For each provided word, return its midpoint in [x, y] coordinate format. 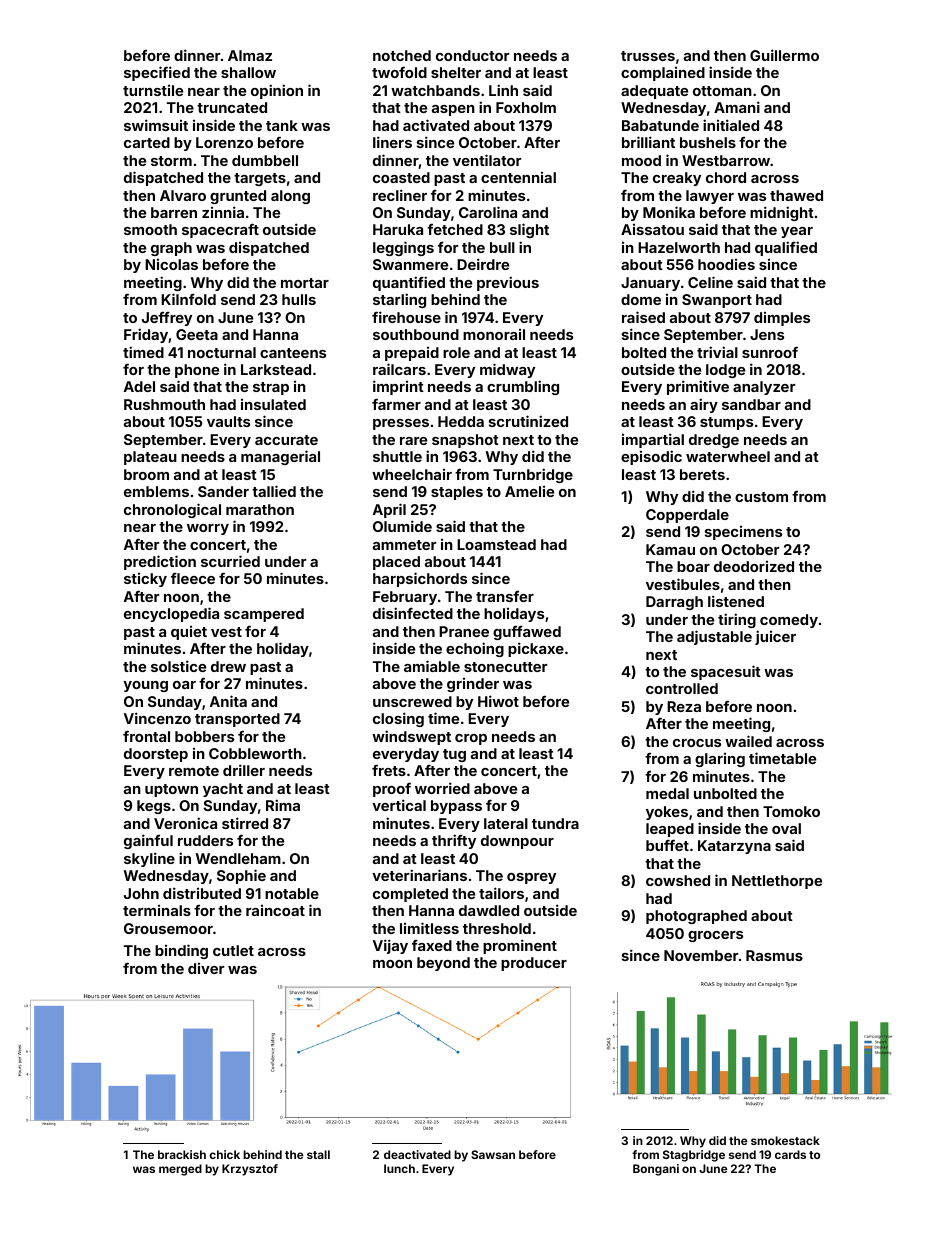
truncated [232, 107]
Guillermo [784, 55]
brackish [182, 1154]
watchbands [435, 90]
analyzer [764, 388]
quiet [189, 633]
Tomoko [791, 811]
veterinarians [419, 875]
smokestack [785, 1140]
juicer [775, 637]
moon [392, 964]
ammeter [405, 545]
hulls [299, 299]
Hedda [461, 421]
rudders [205, 840]
